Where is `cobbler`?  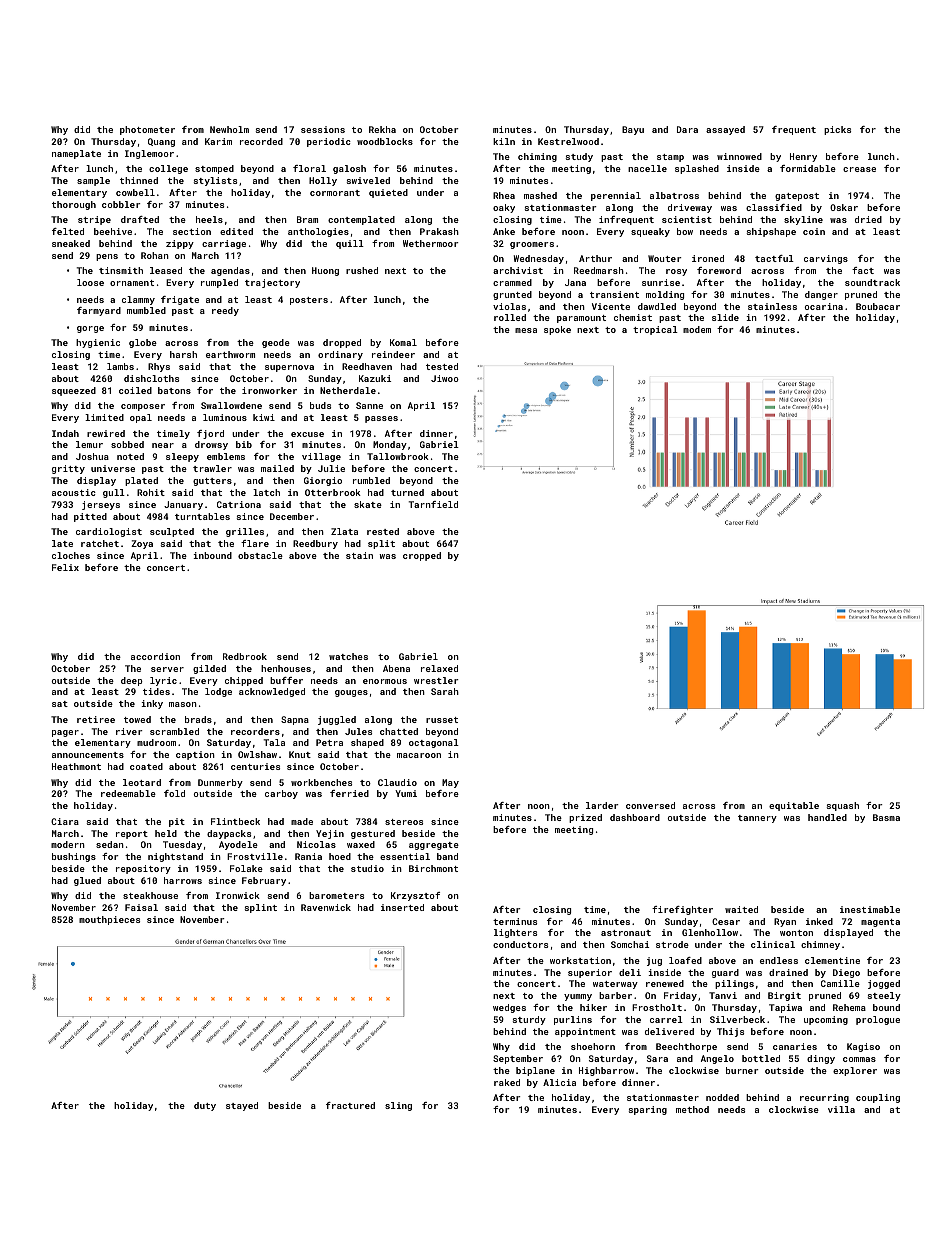 cobbler is located at coordinates (121, 204).
